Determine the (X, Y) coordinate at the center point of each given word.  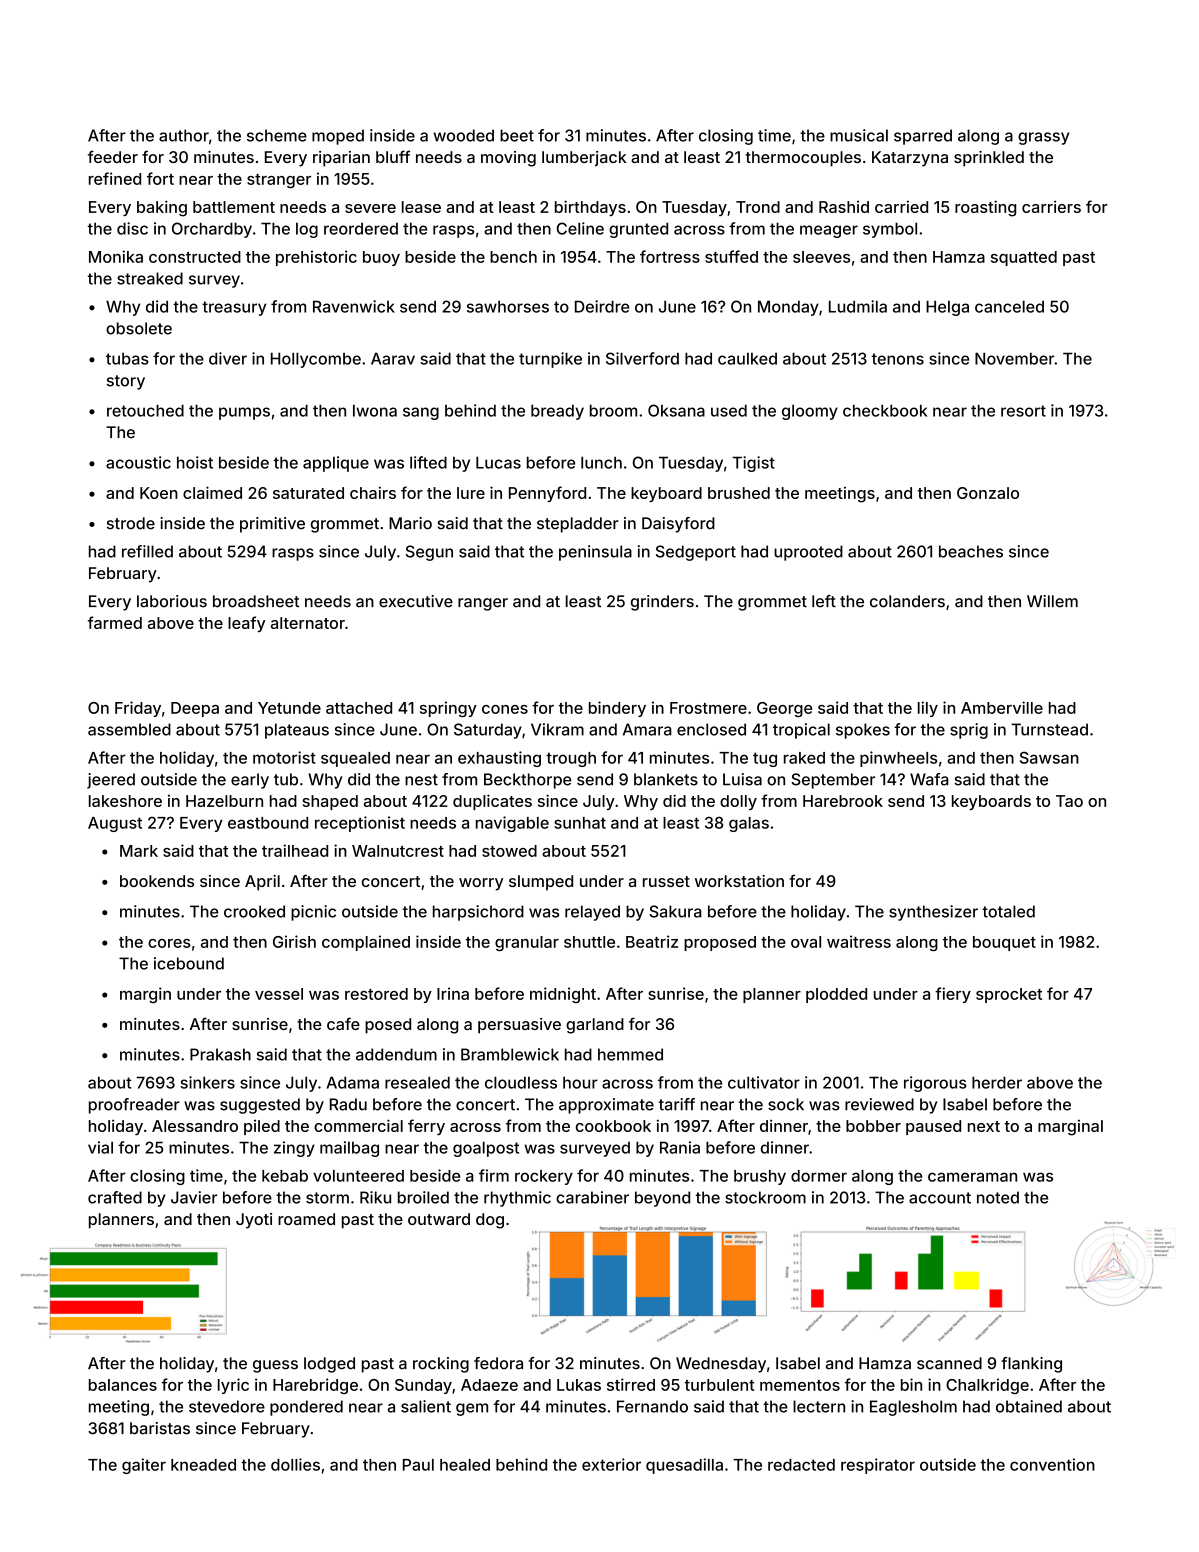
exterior (611, 1464)
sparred (923, 137)
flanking (1031, 1365)
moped (338, 137)
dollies (295, 1464)
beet (517, 135)
